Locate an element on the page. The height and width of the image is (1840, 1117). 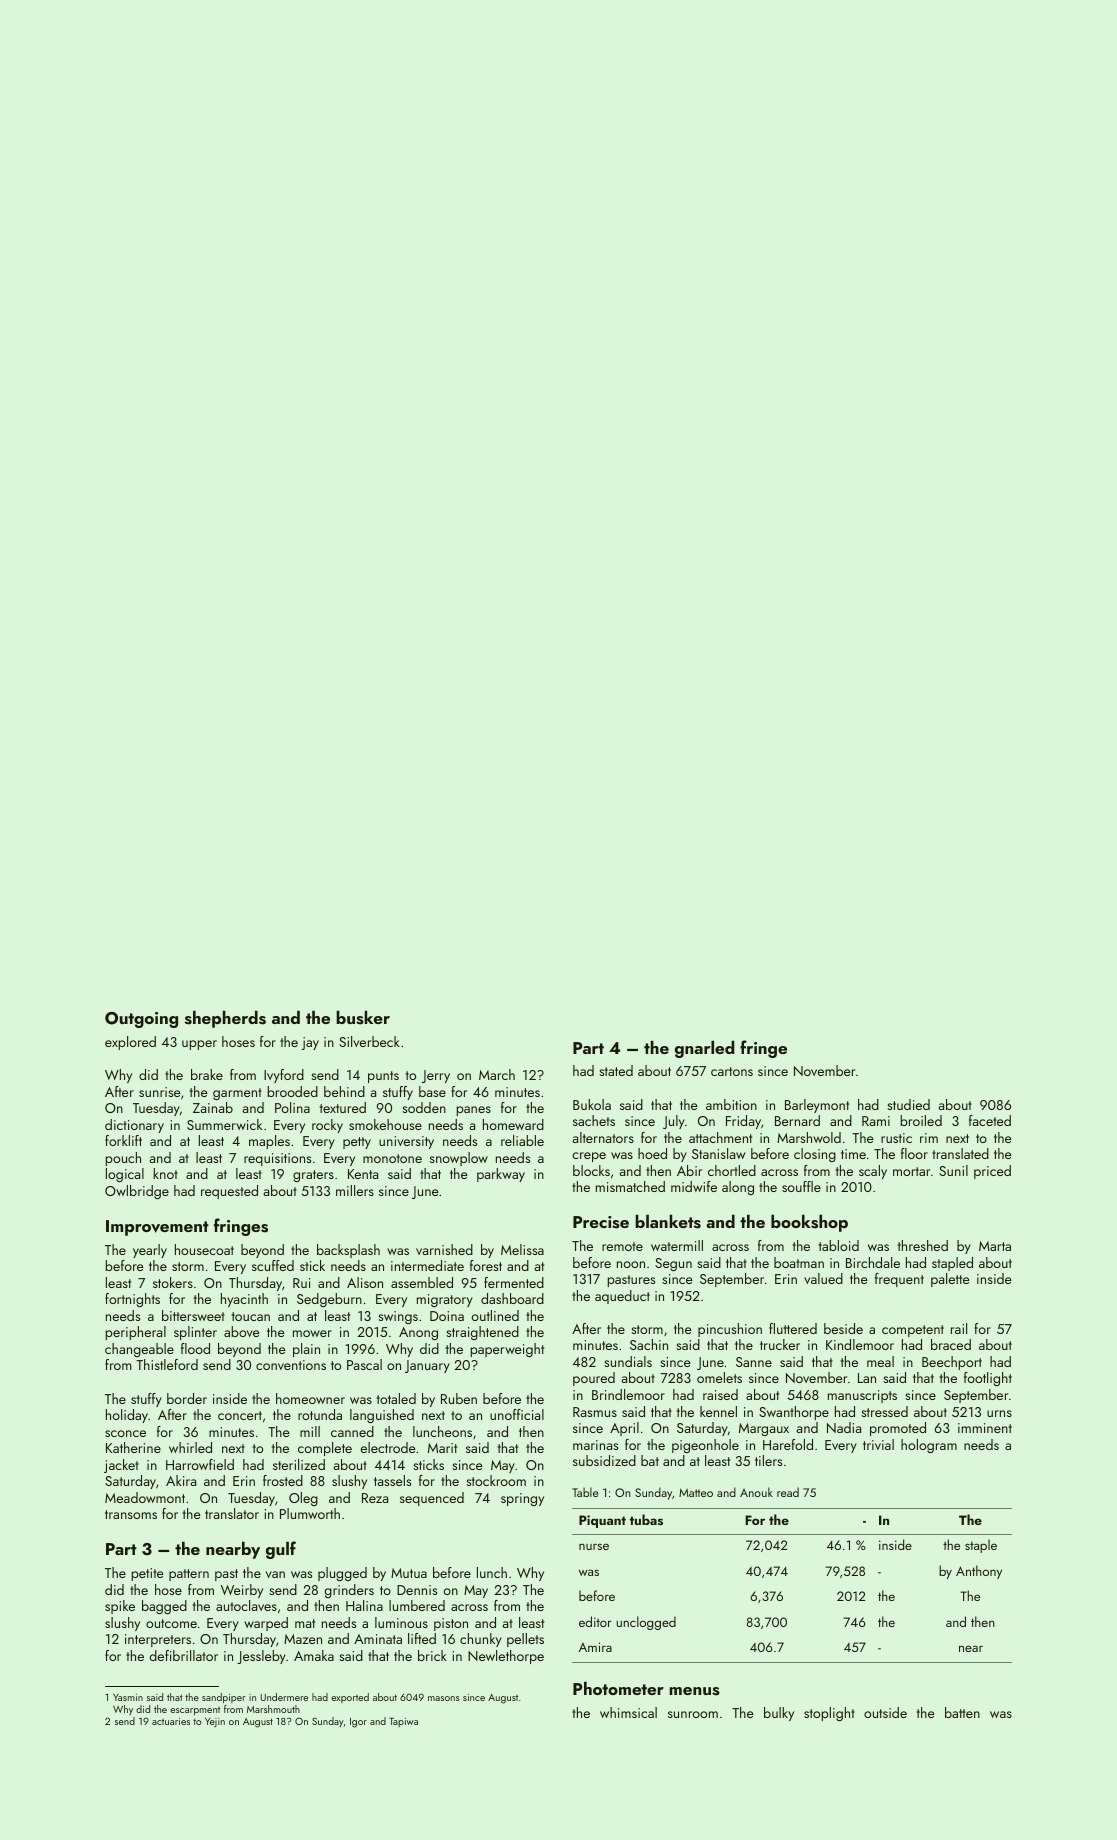
busker is located at coordinates (363, 1017).
